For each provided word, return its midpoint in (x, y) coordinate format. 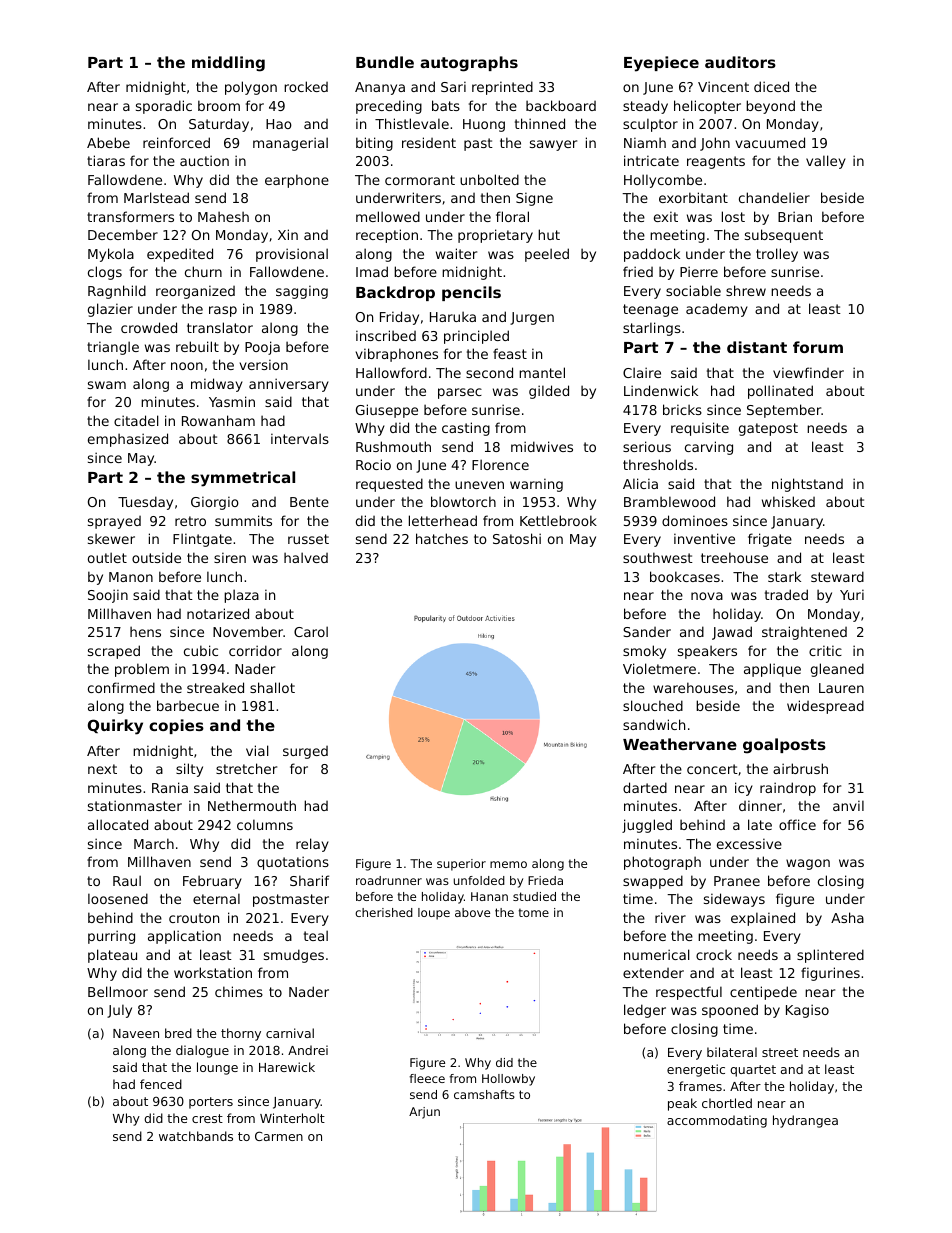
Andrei (308, 1050)
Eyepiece (661, 64)
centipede (763, 993)
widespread (825, 707)
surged (305, 752)
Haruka (453, 316)
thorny (241, 1034)
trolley (777, 255)
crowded (149, 327)
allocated (118, 824)
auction (204, 160)
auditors (740, 62)
